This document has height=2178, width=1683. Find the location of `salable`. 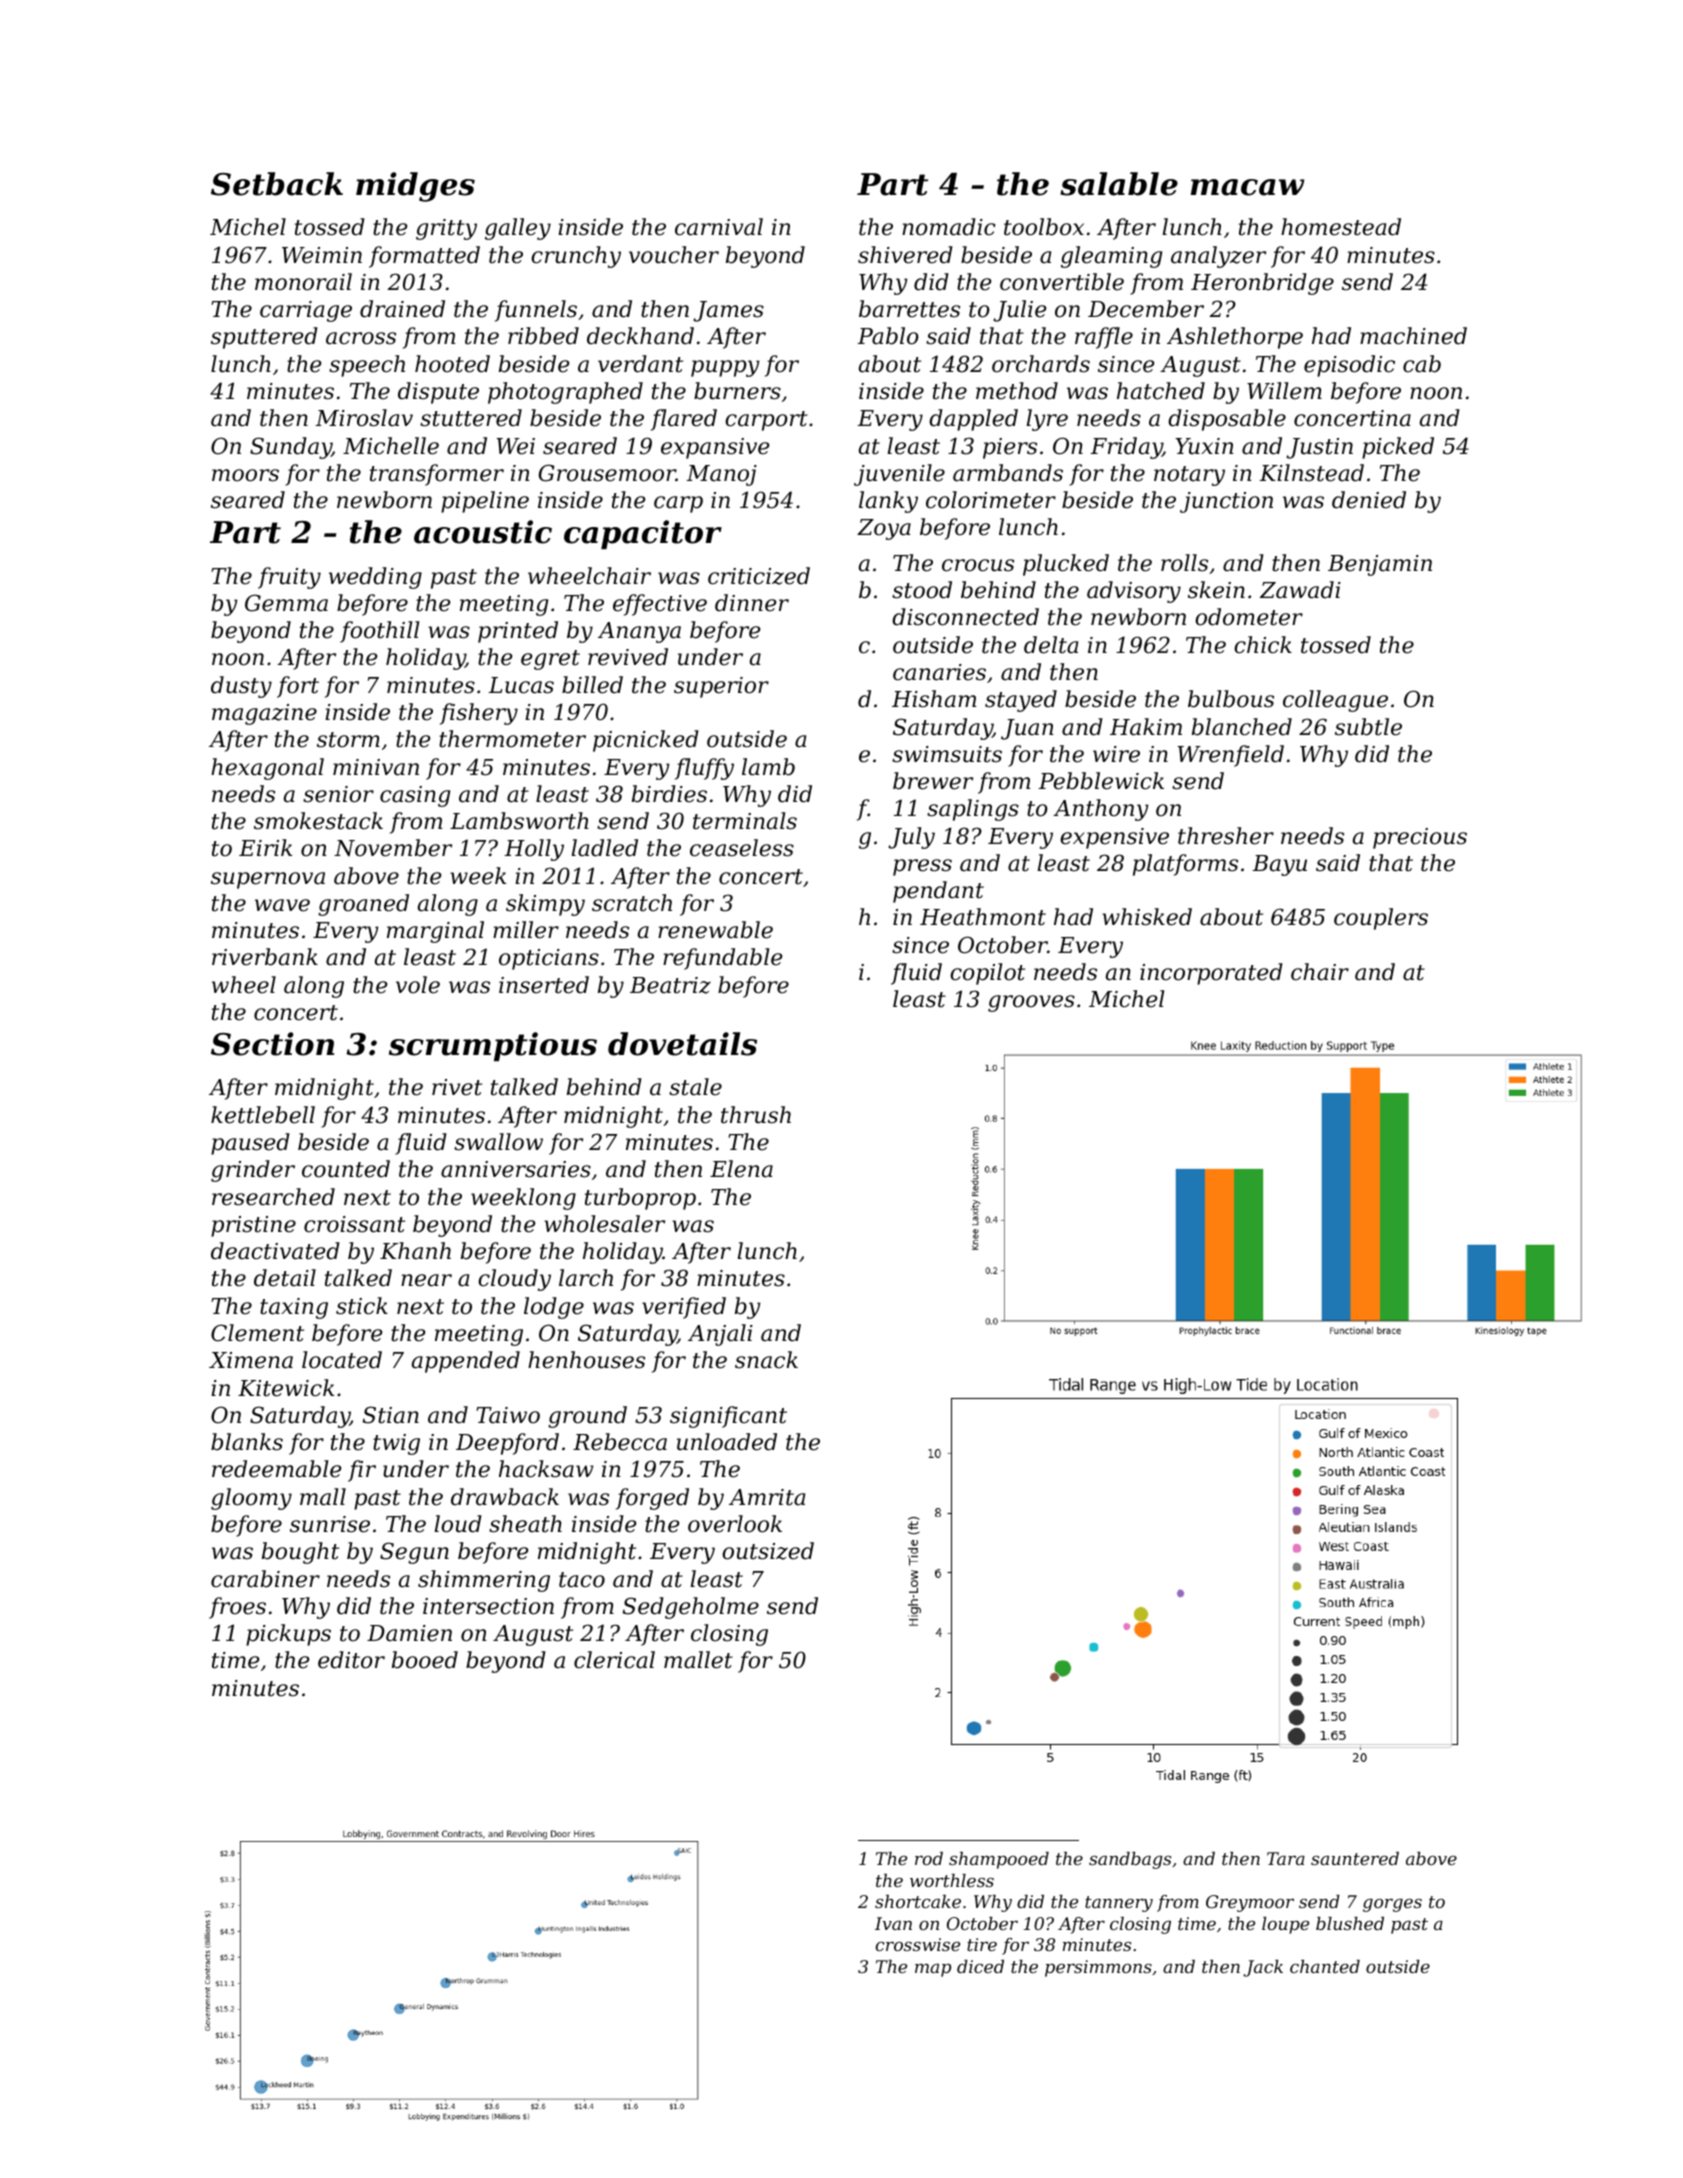

salable is located at coordinates (1119, 184).
